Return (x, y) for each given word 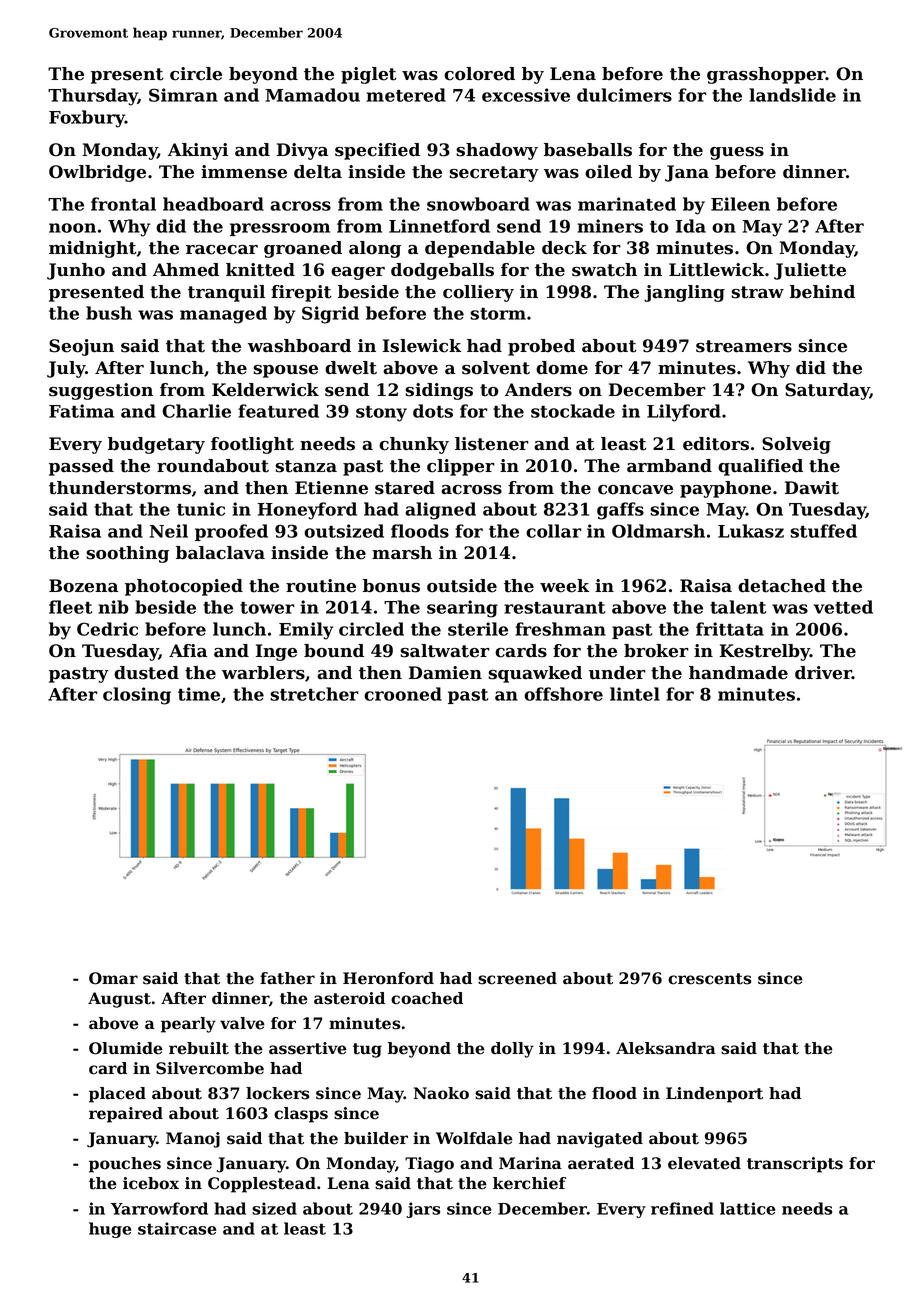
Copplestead (262, 1185)
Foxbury (87, 119)
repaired (126, 1115)
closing (137, 696)
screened (517, 978)
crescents (710, 979)
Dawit (812, 488)
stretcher (314, 694)
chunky (414, 445)
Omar (113, 978)
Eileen (740, 204)
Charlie (196, 411)
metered (406, 95)
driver (823, 673)
